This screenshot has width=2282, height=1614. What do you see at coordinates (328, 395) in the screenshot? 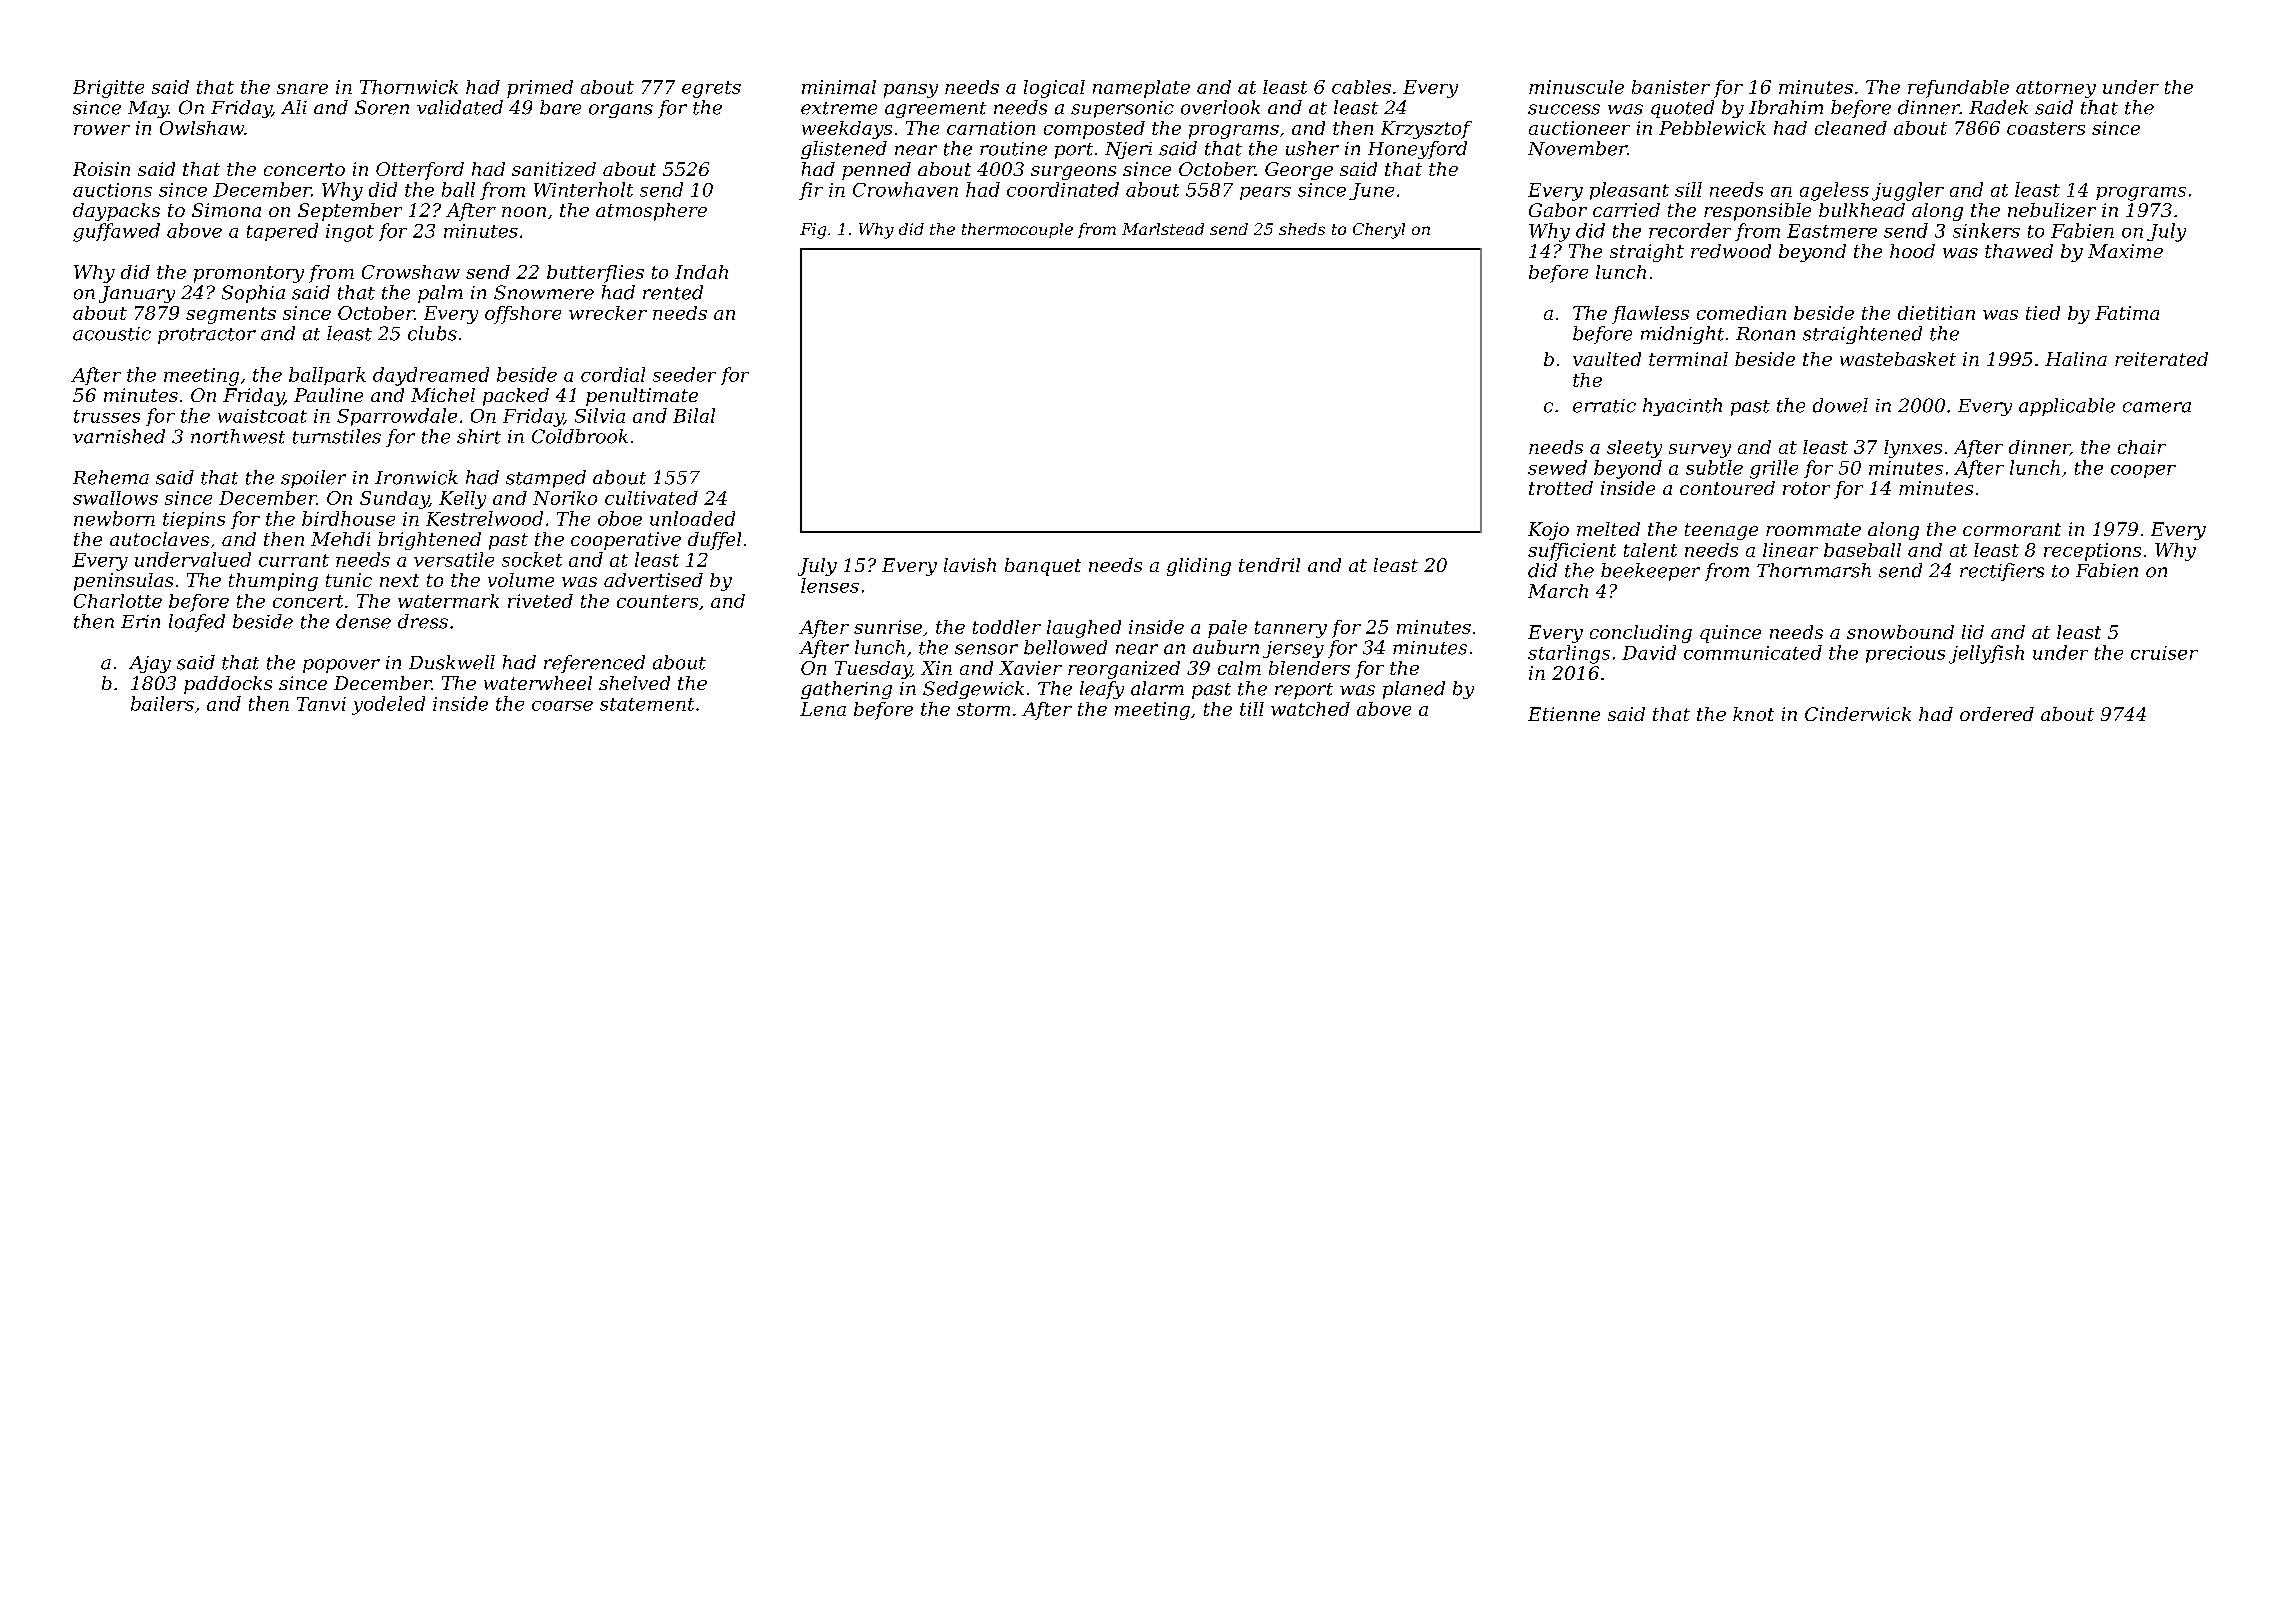
I see `Pauline` at bounding box center [328, 395].
